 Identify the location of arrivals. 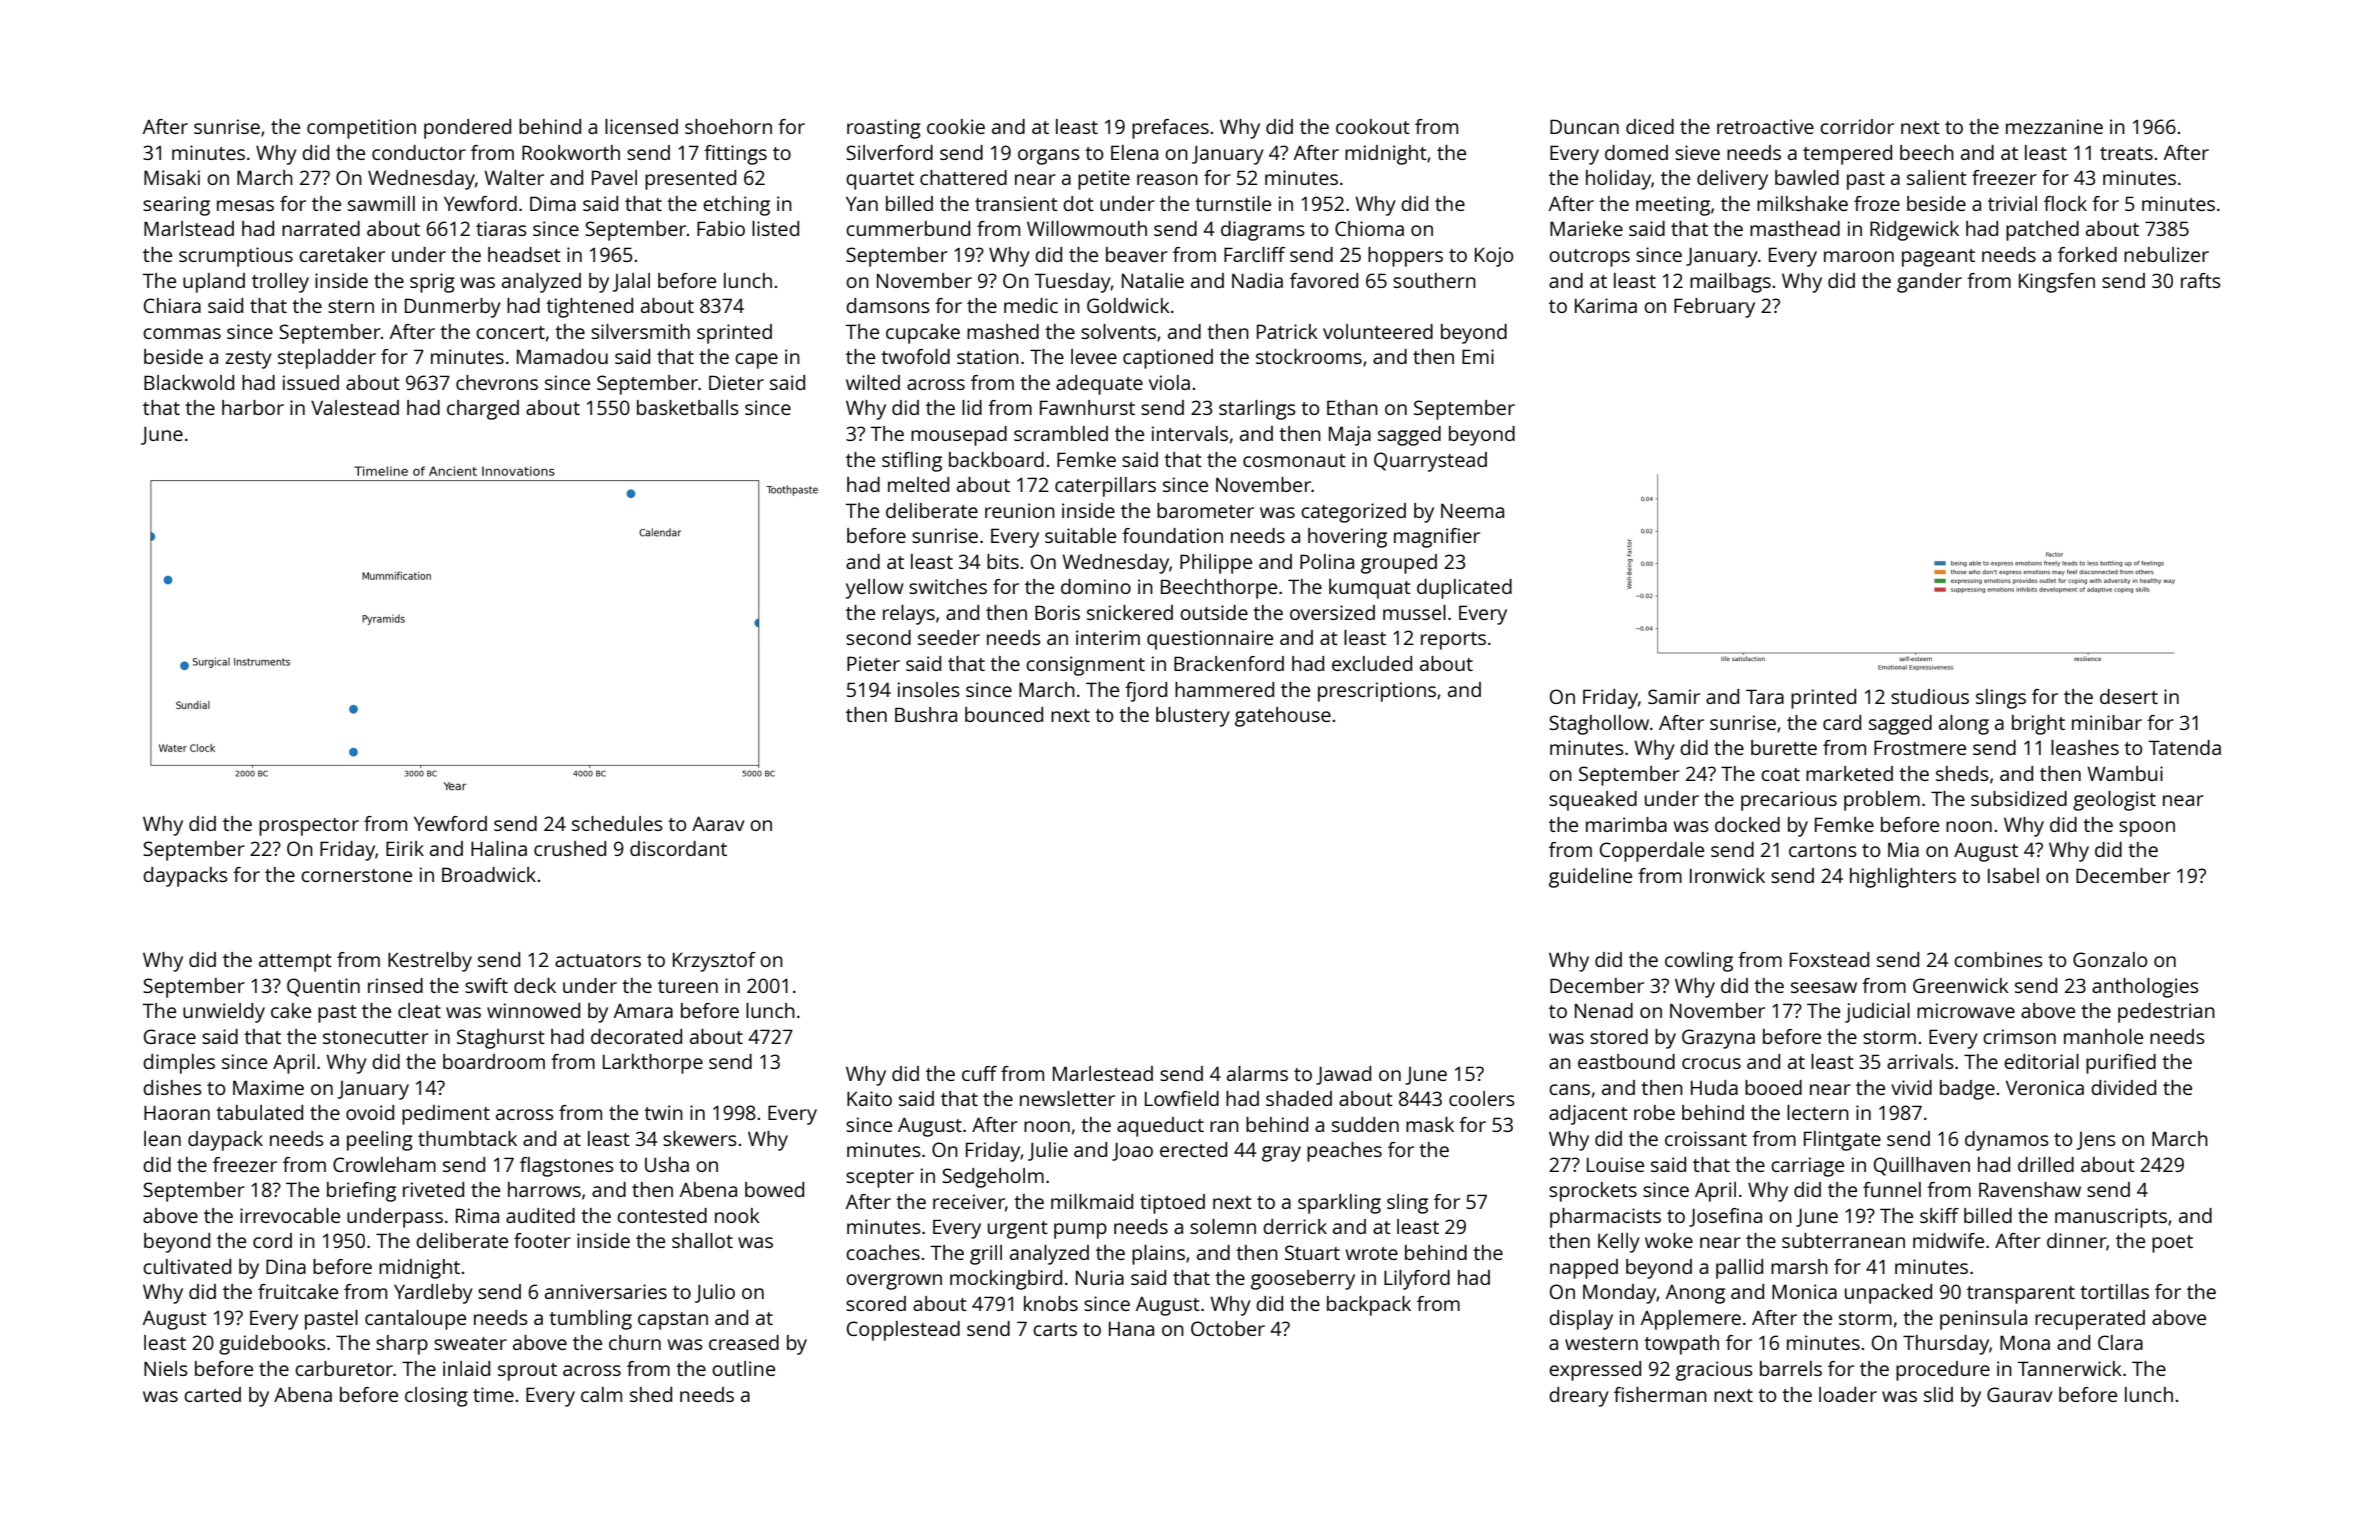
(1920, 1061).
